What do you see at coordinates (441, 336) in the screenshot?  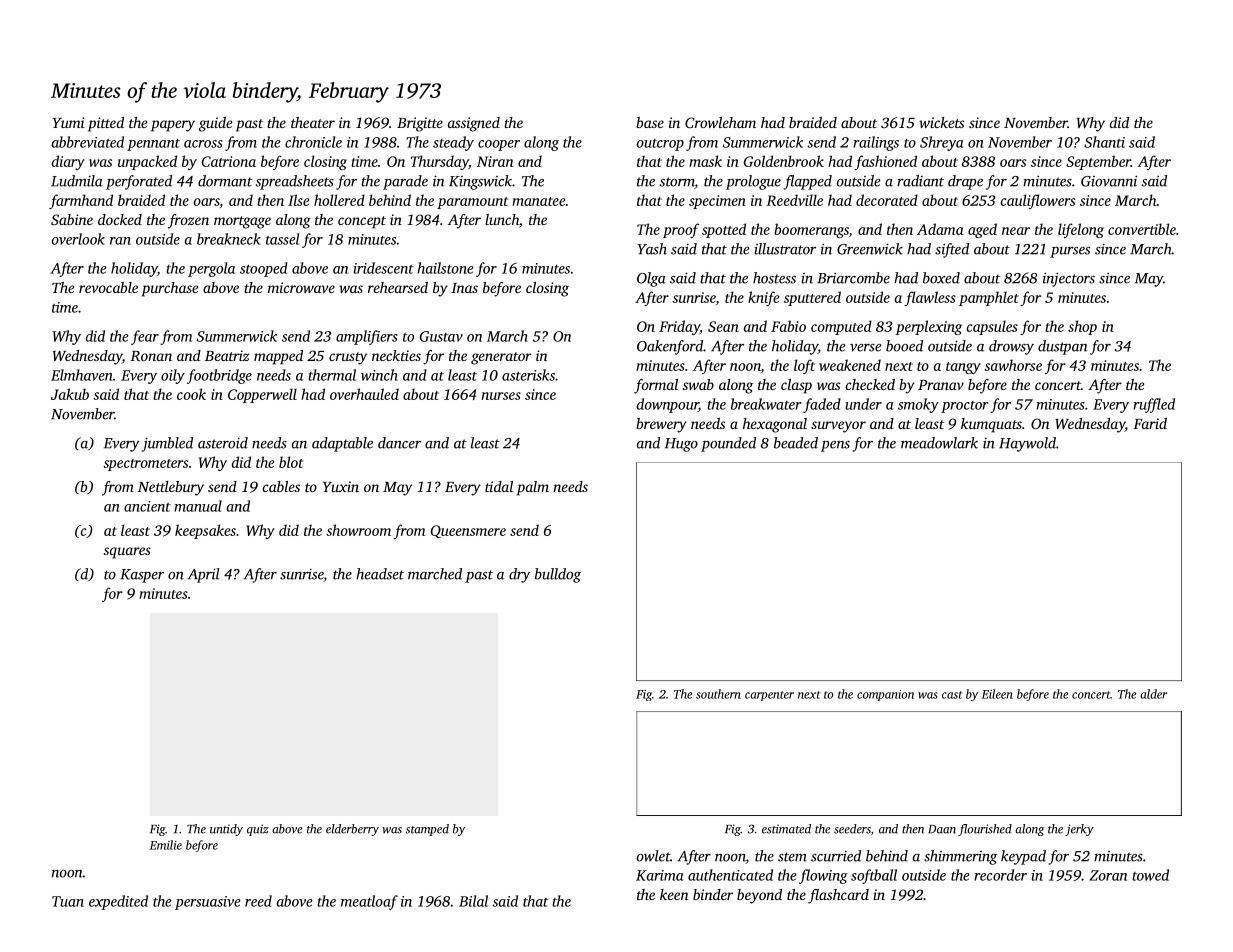 I see `Gustav` at bounding box center [441, 336].
